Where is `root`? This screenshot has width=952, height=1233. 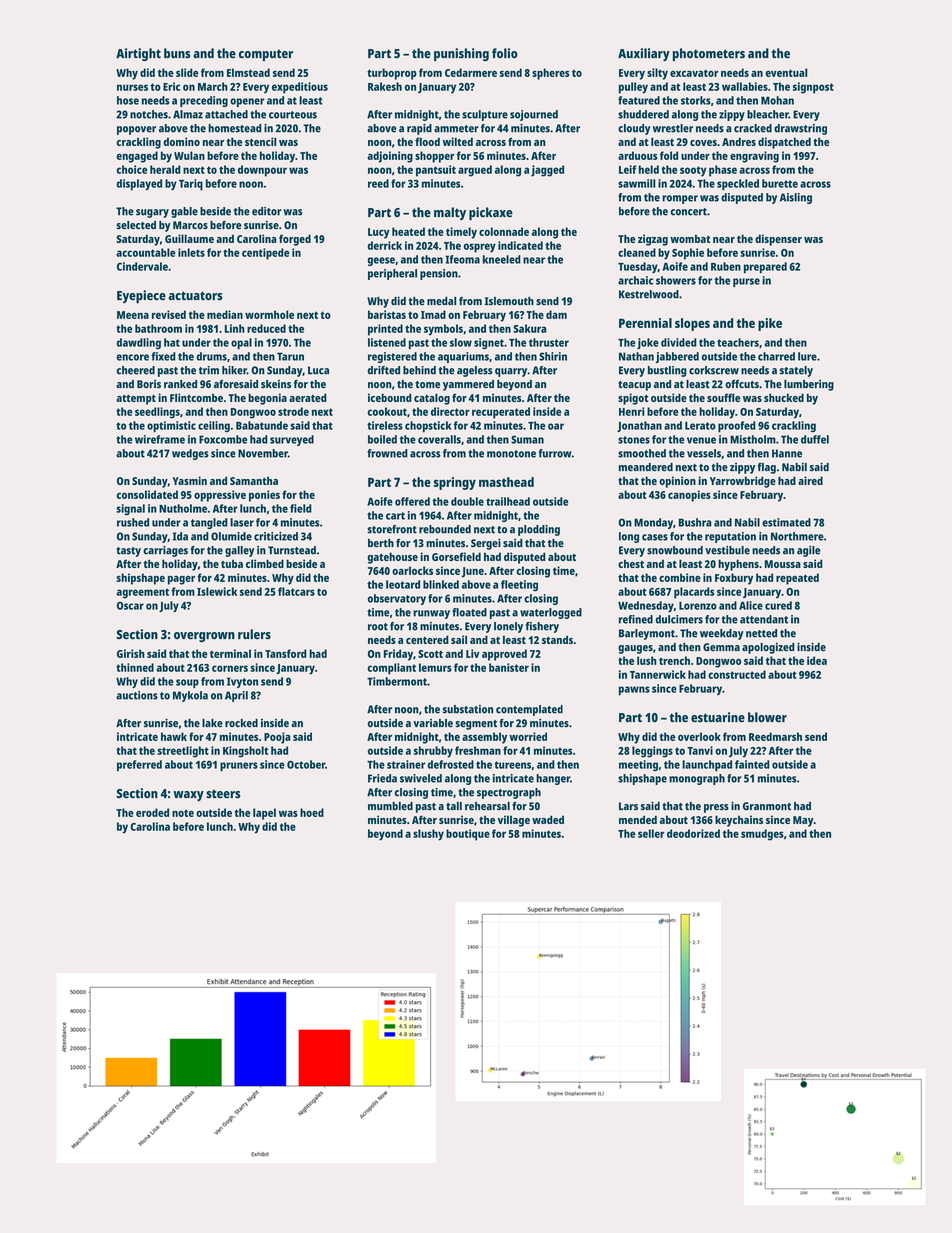
root is located at coordinates (378, 627).
